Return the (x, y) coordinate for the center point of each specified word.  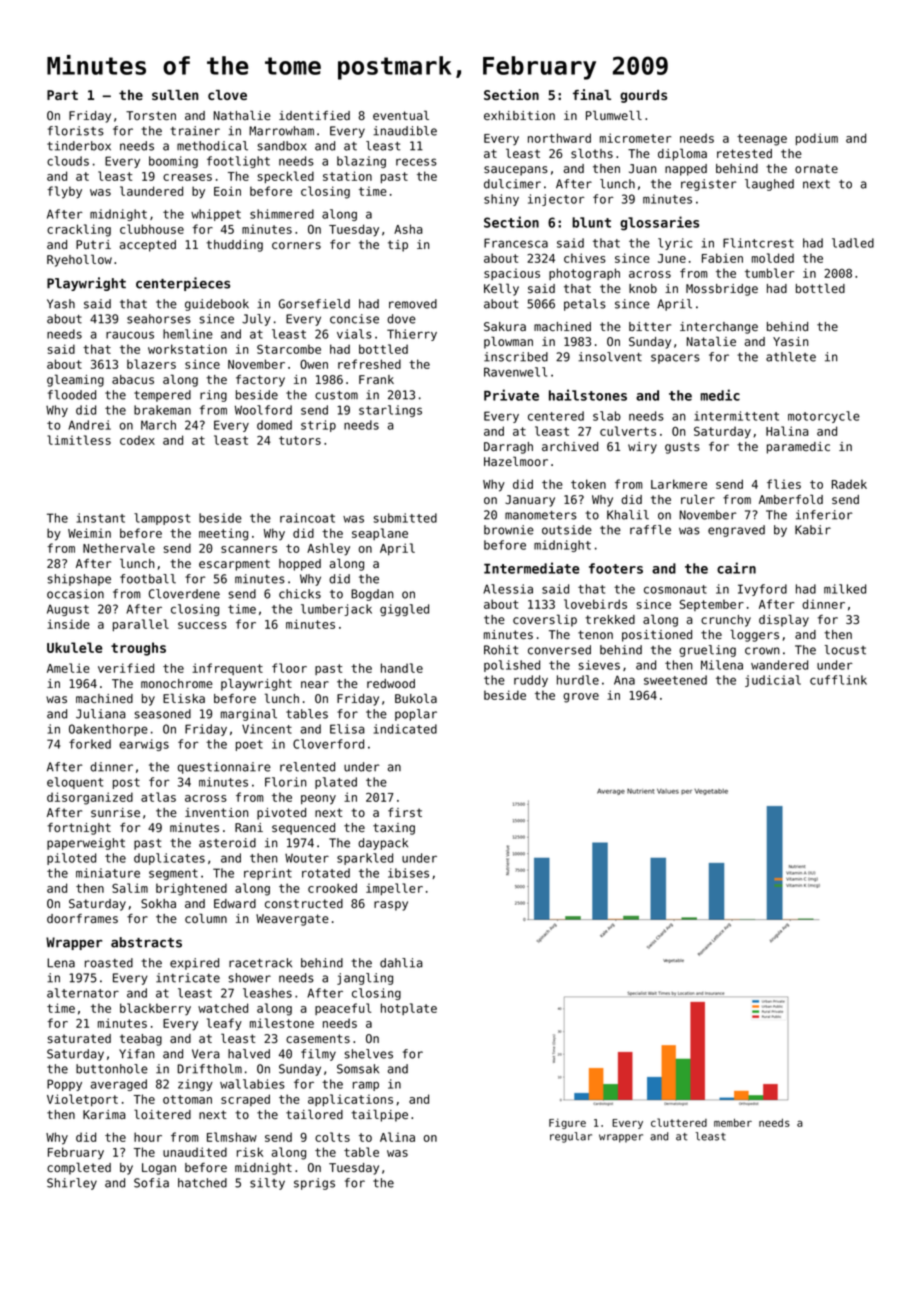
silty (267, 1184)
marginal (249, 715)
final (592, 94)
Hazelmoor (516, 461)
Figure (567, 1123)
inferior (824, 515)
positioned (657, 636)
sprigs (314, 1184)
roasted (109, 963)
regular (571, 1137)
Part (62, 95)
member (733, 1122)
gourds (643, 96)
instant (100, 518)
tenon (595, 634)
